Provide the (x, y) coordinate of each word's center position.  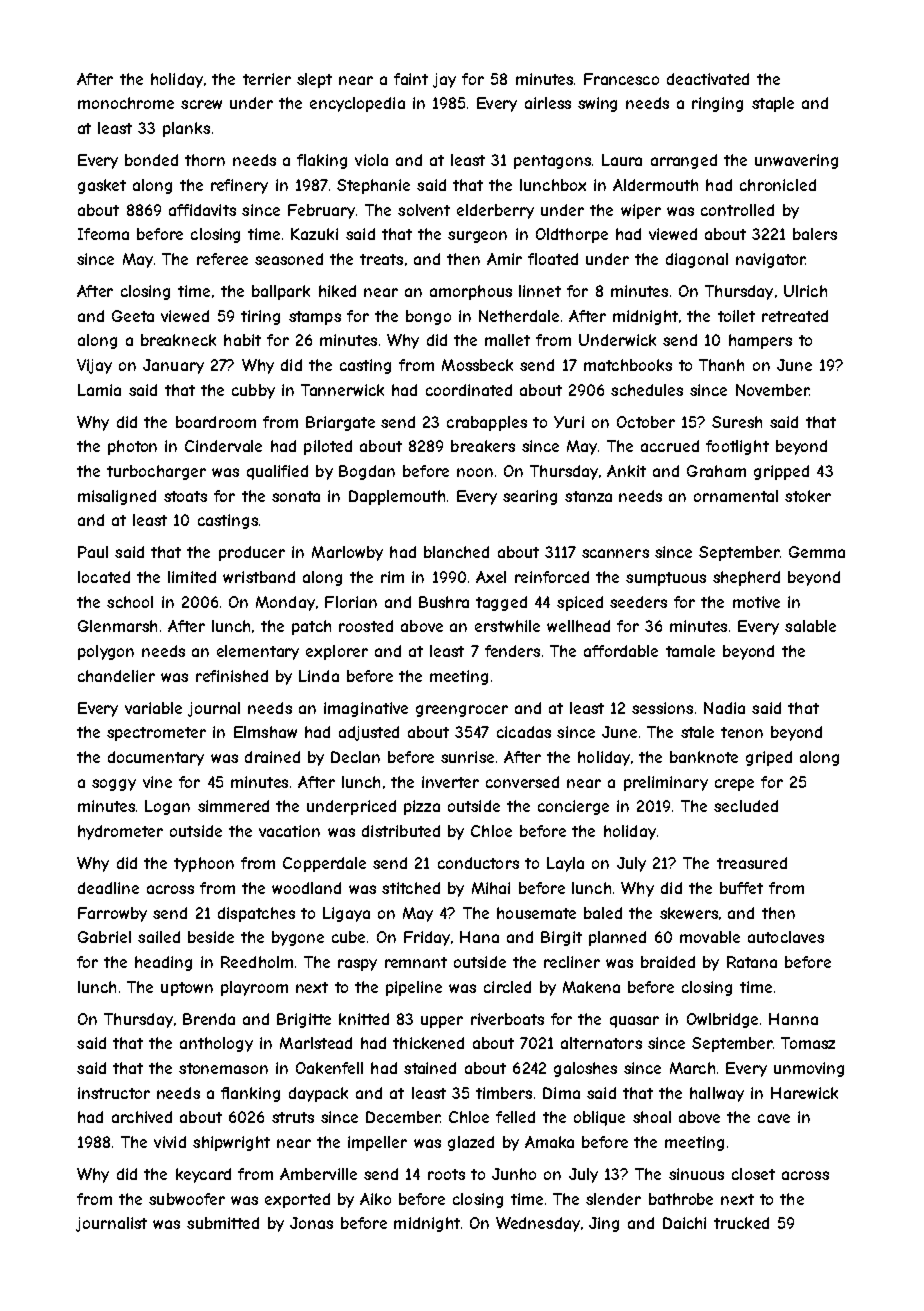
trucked (741, 1223)
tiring (260, 317)
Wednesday (538, 1224)
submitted (223, 1223)
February (321, 211)
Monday (285, 603)
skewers (689, 913)
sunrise (467, 757)
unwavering (796, 161)
